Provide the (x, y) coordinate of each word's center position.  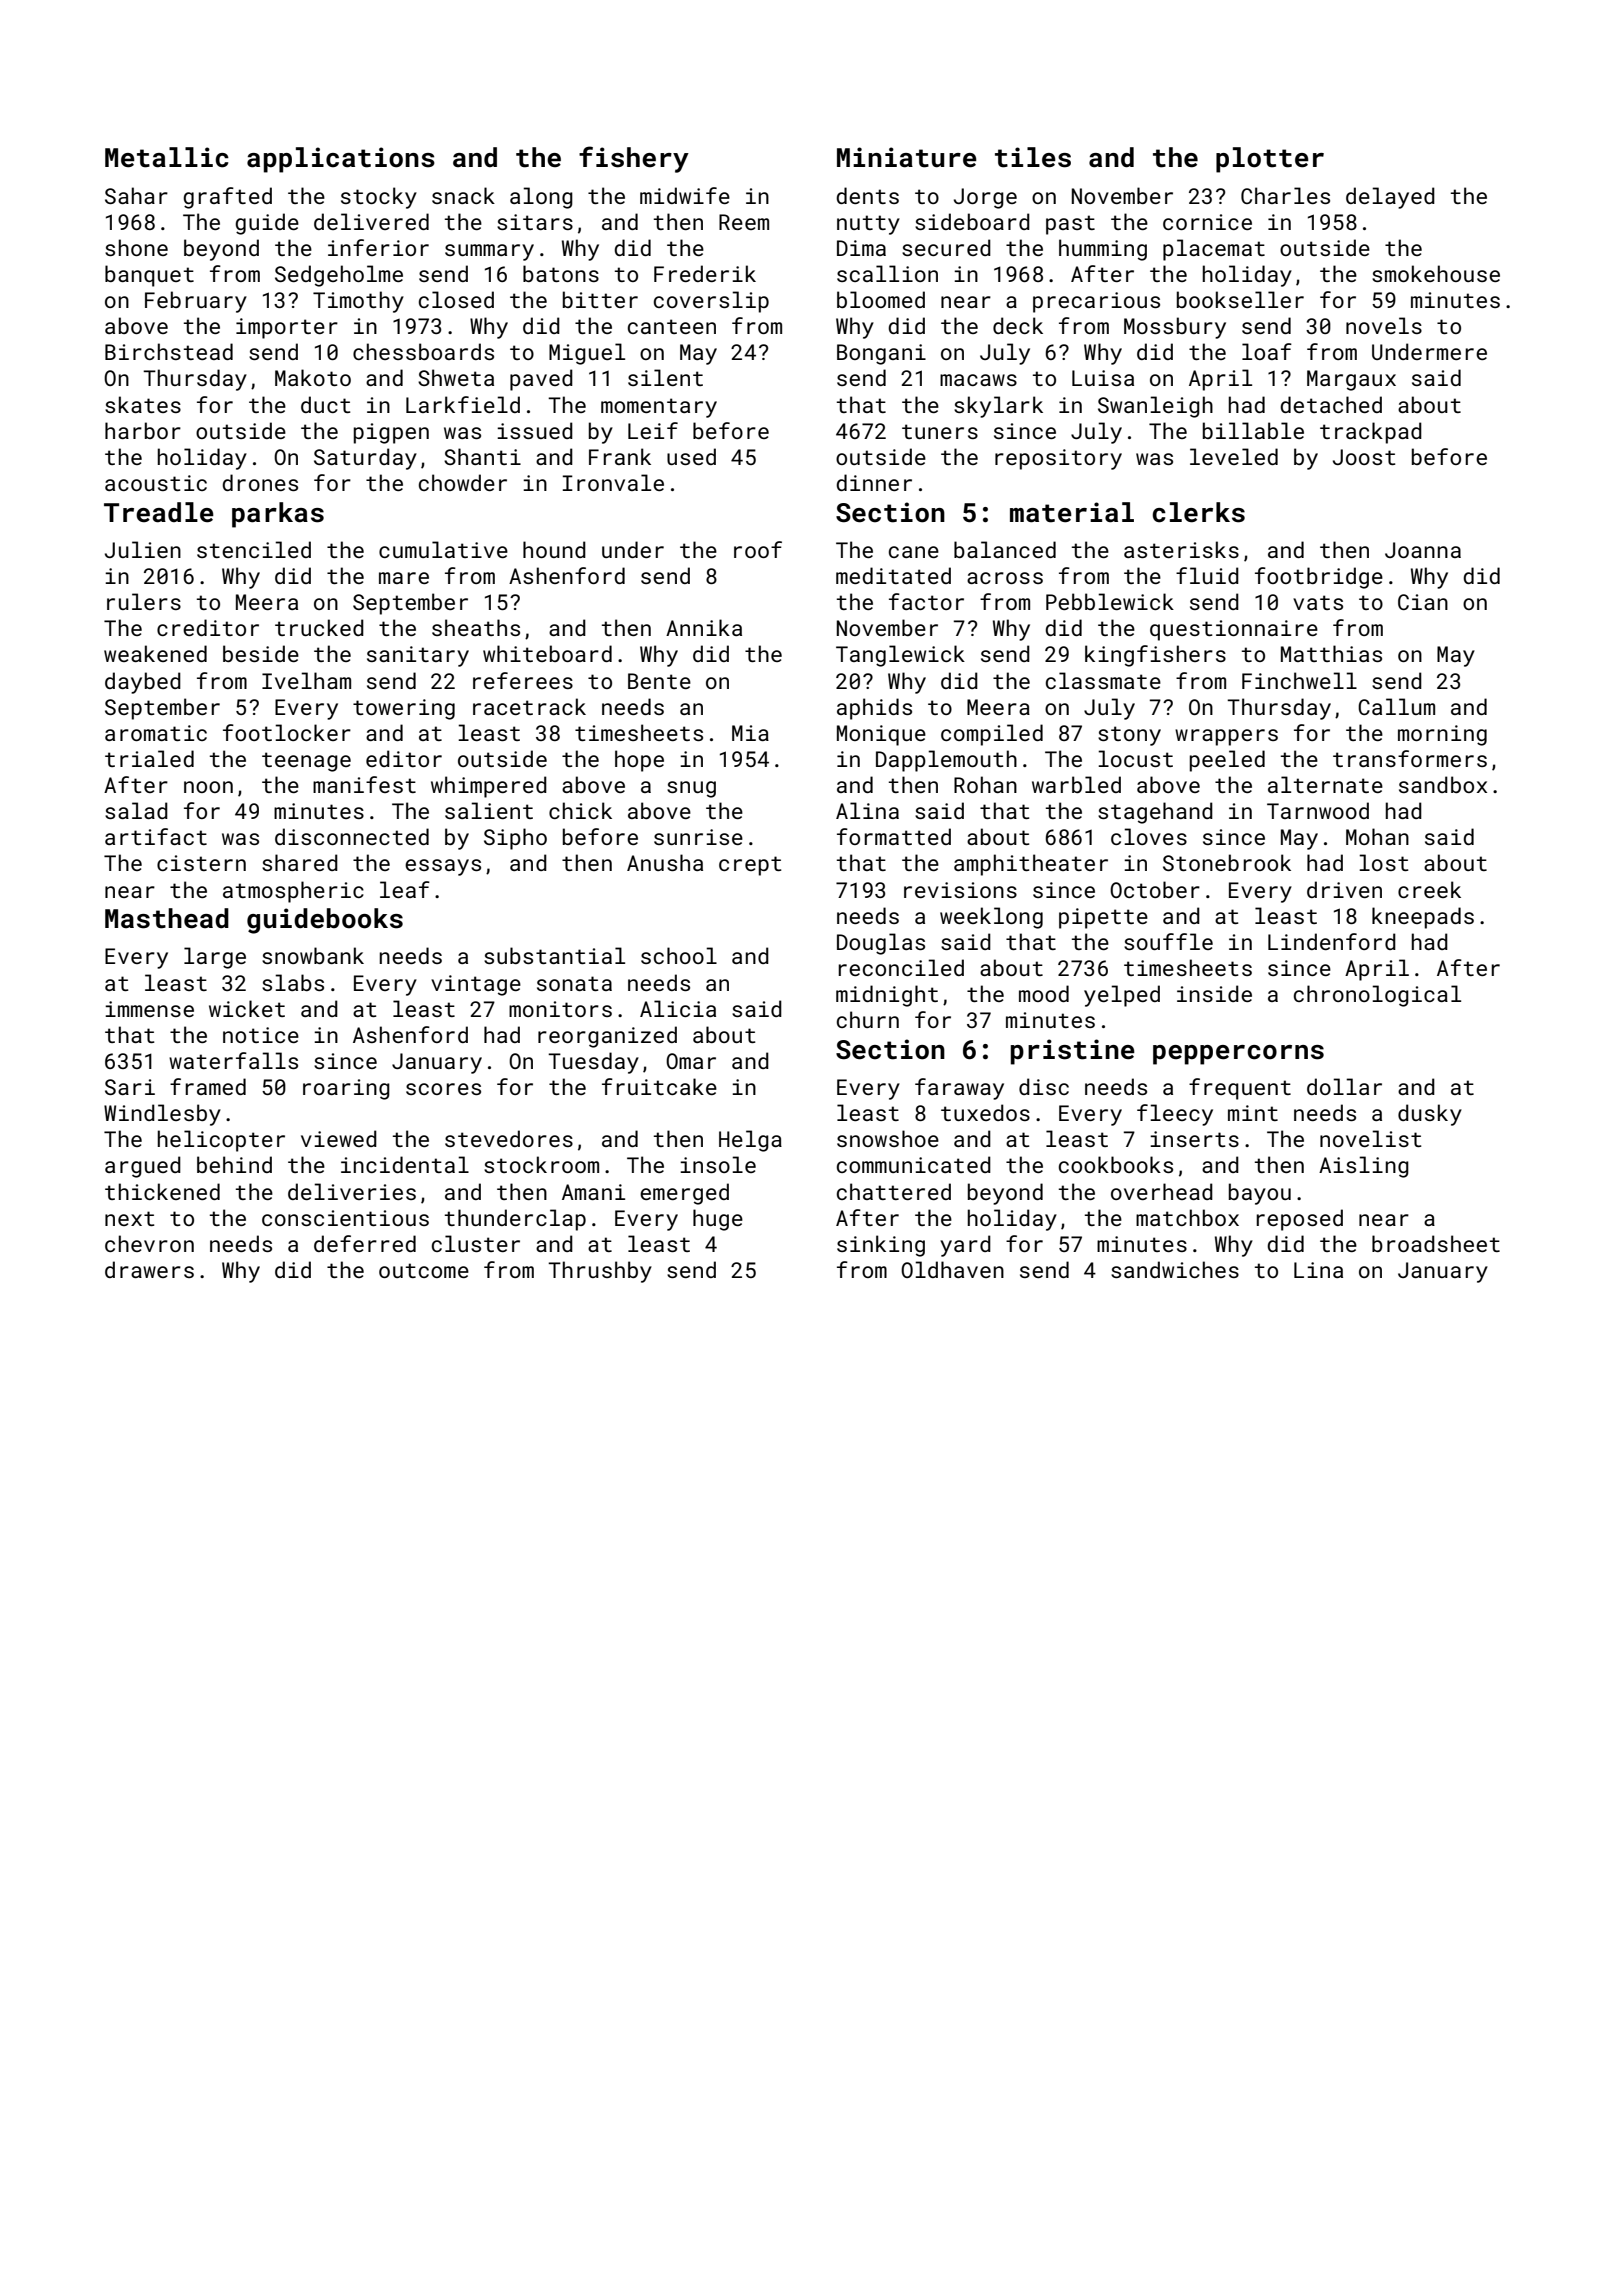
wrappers (1226, 737)
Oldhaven (952, 1269)
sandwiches (1175, 1269)
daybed (143, 683)
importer (287, 328)
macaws (978, 380)
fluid (1207, 575)
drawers (149, 1269)
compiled (992, 735)
